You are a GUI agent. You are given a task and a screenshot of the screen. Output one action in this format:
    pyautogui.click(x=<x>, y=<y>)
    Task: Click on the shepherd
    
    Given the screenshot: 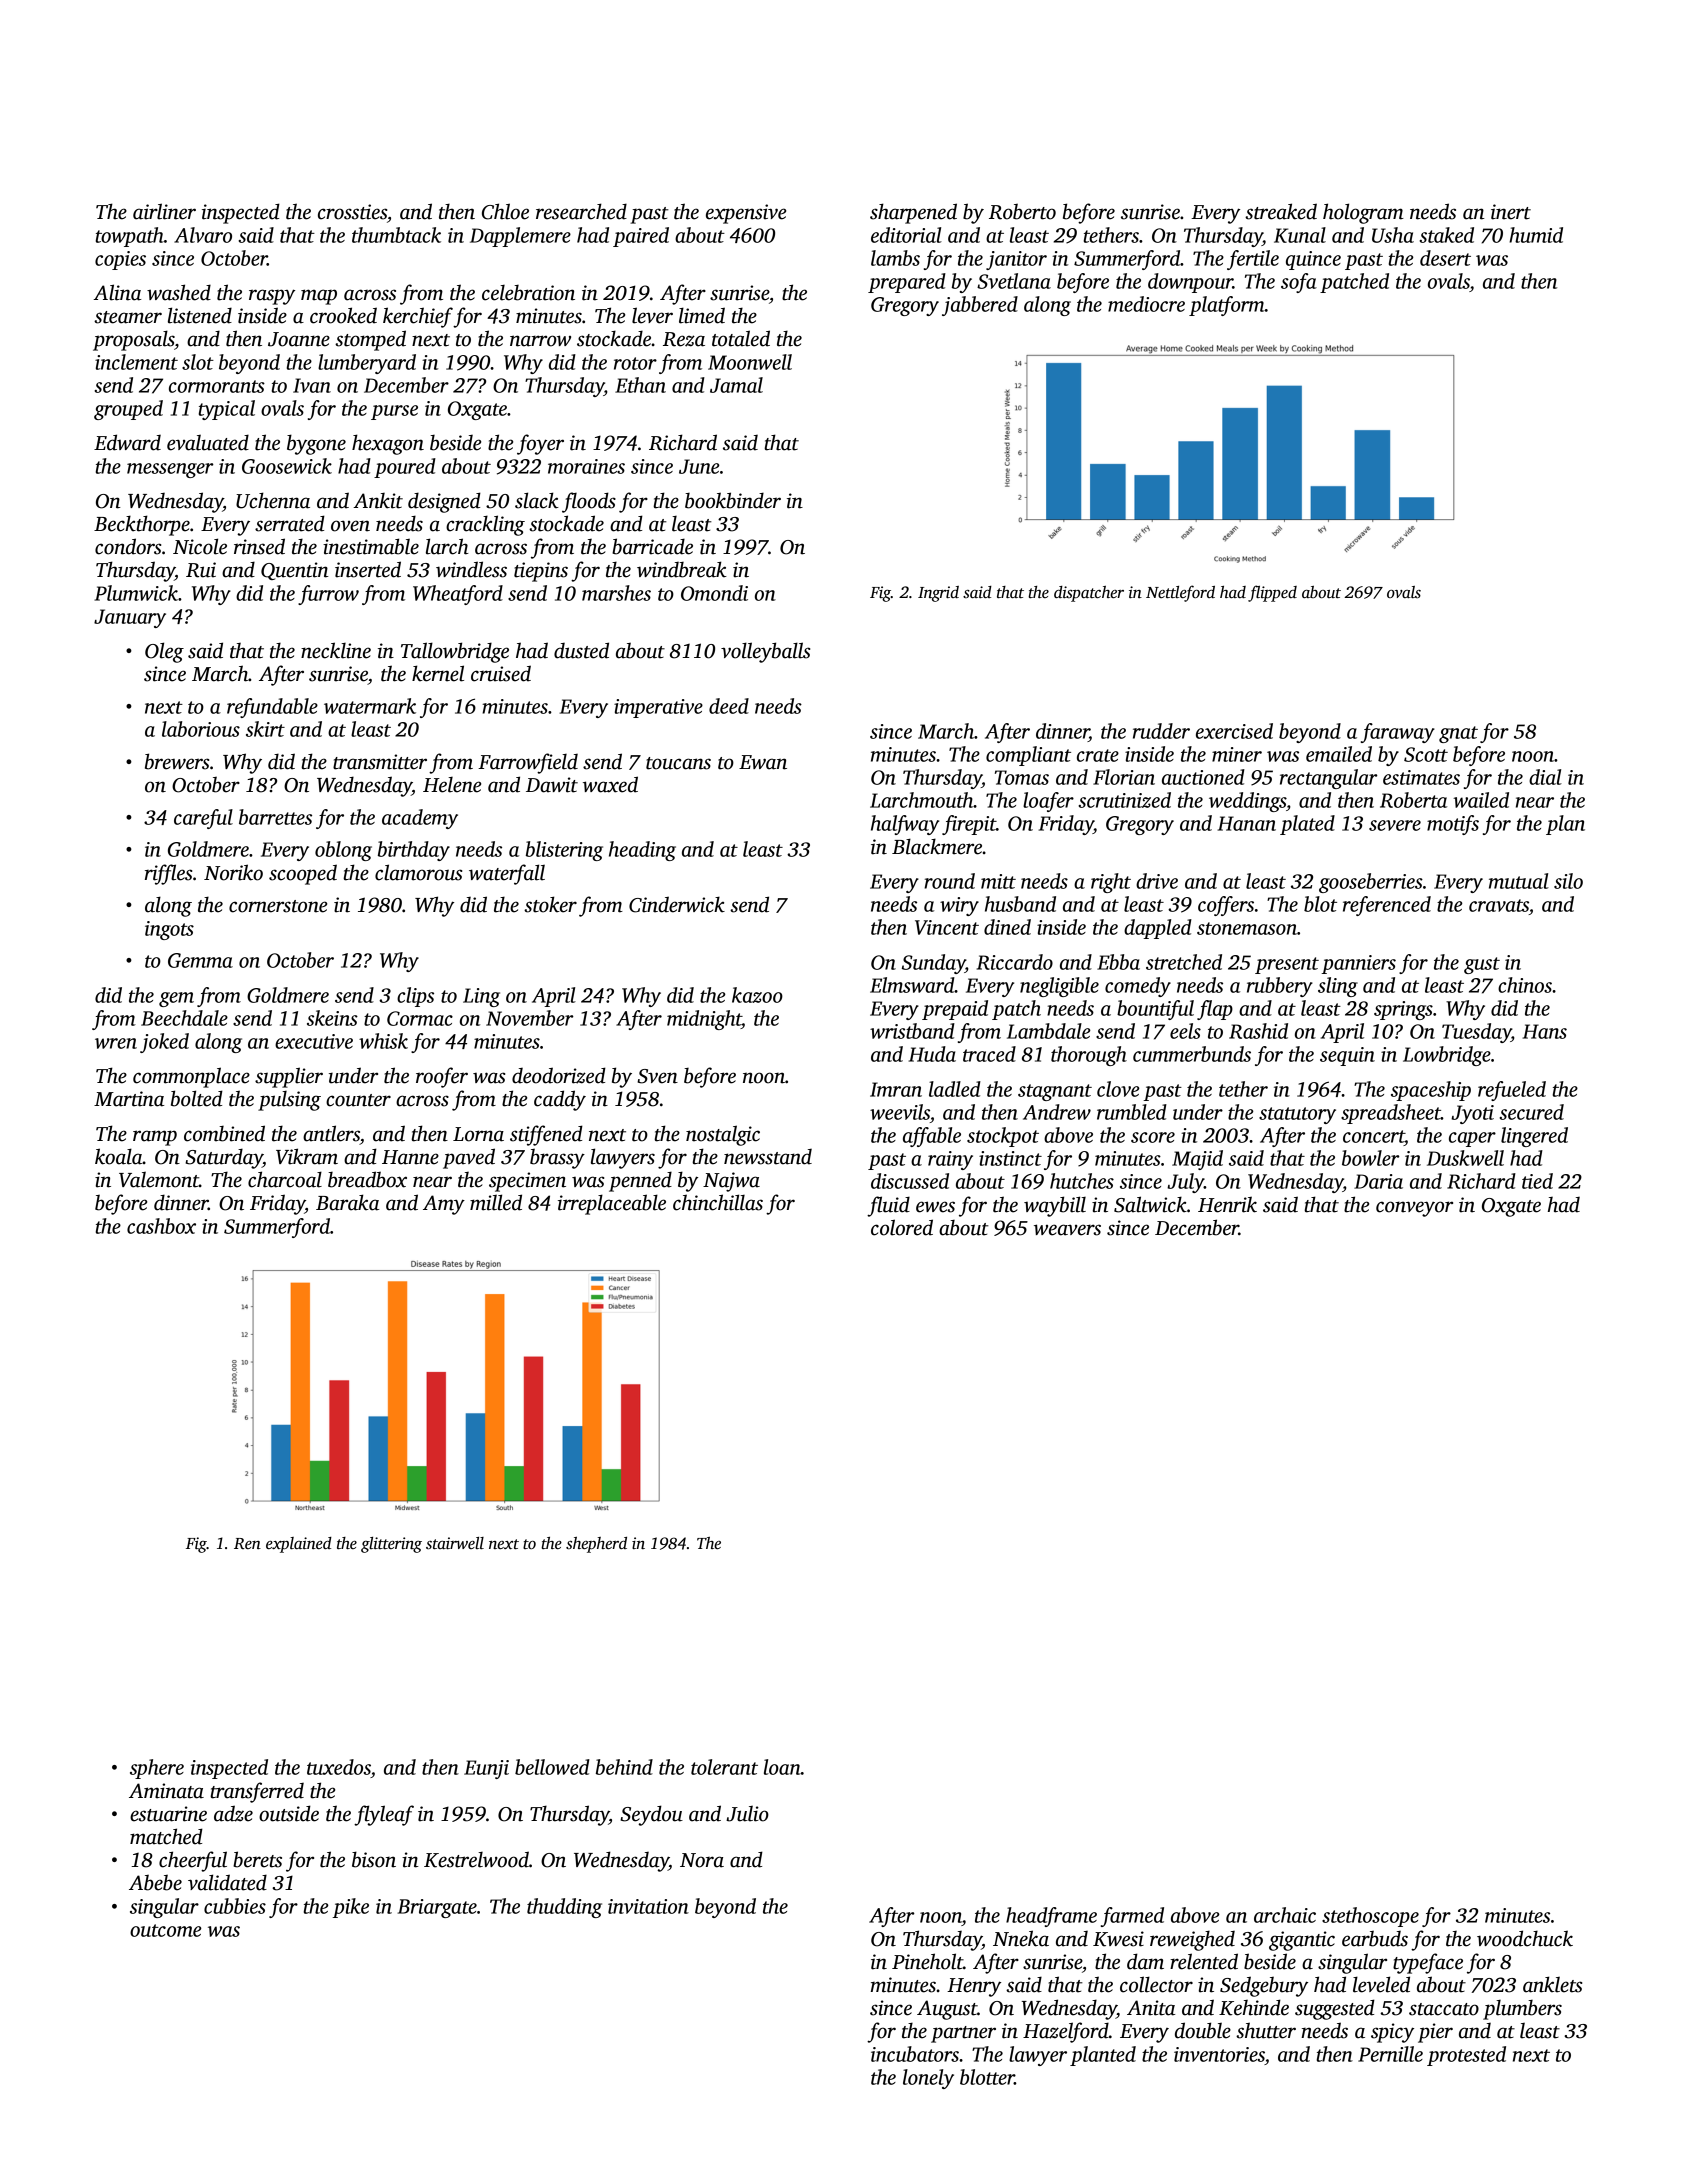 What is the action you would take?
    pyautogui.click(x=596, y=1545)
